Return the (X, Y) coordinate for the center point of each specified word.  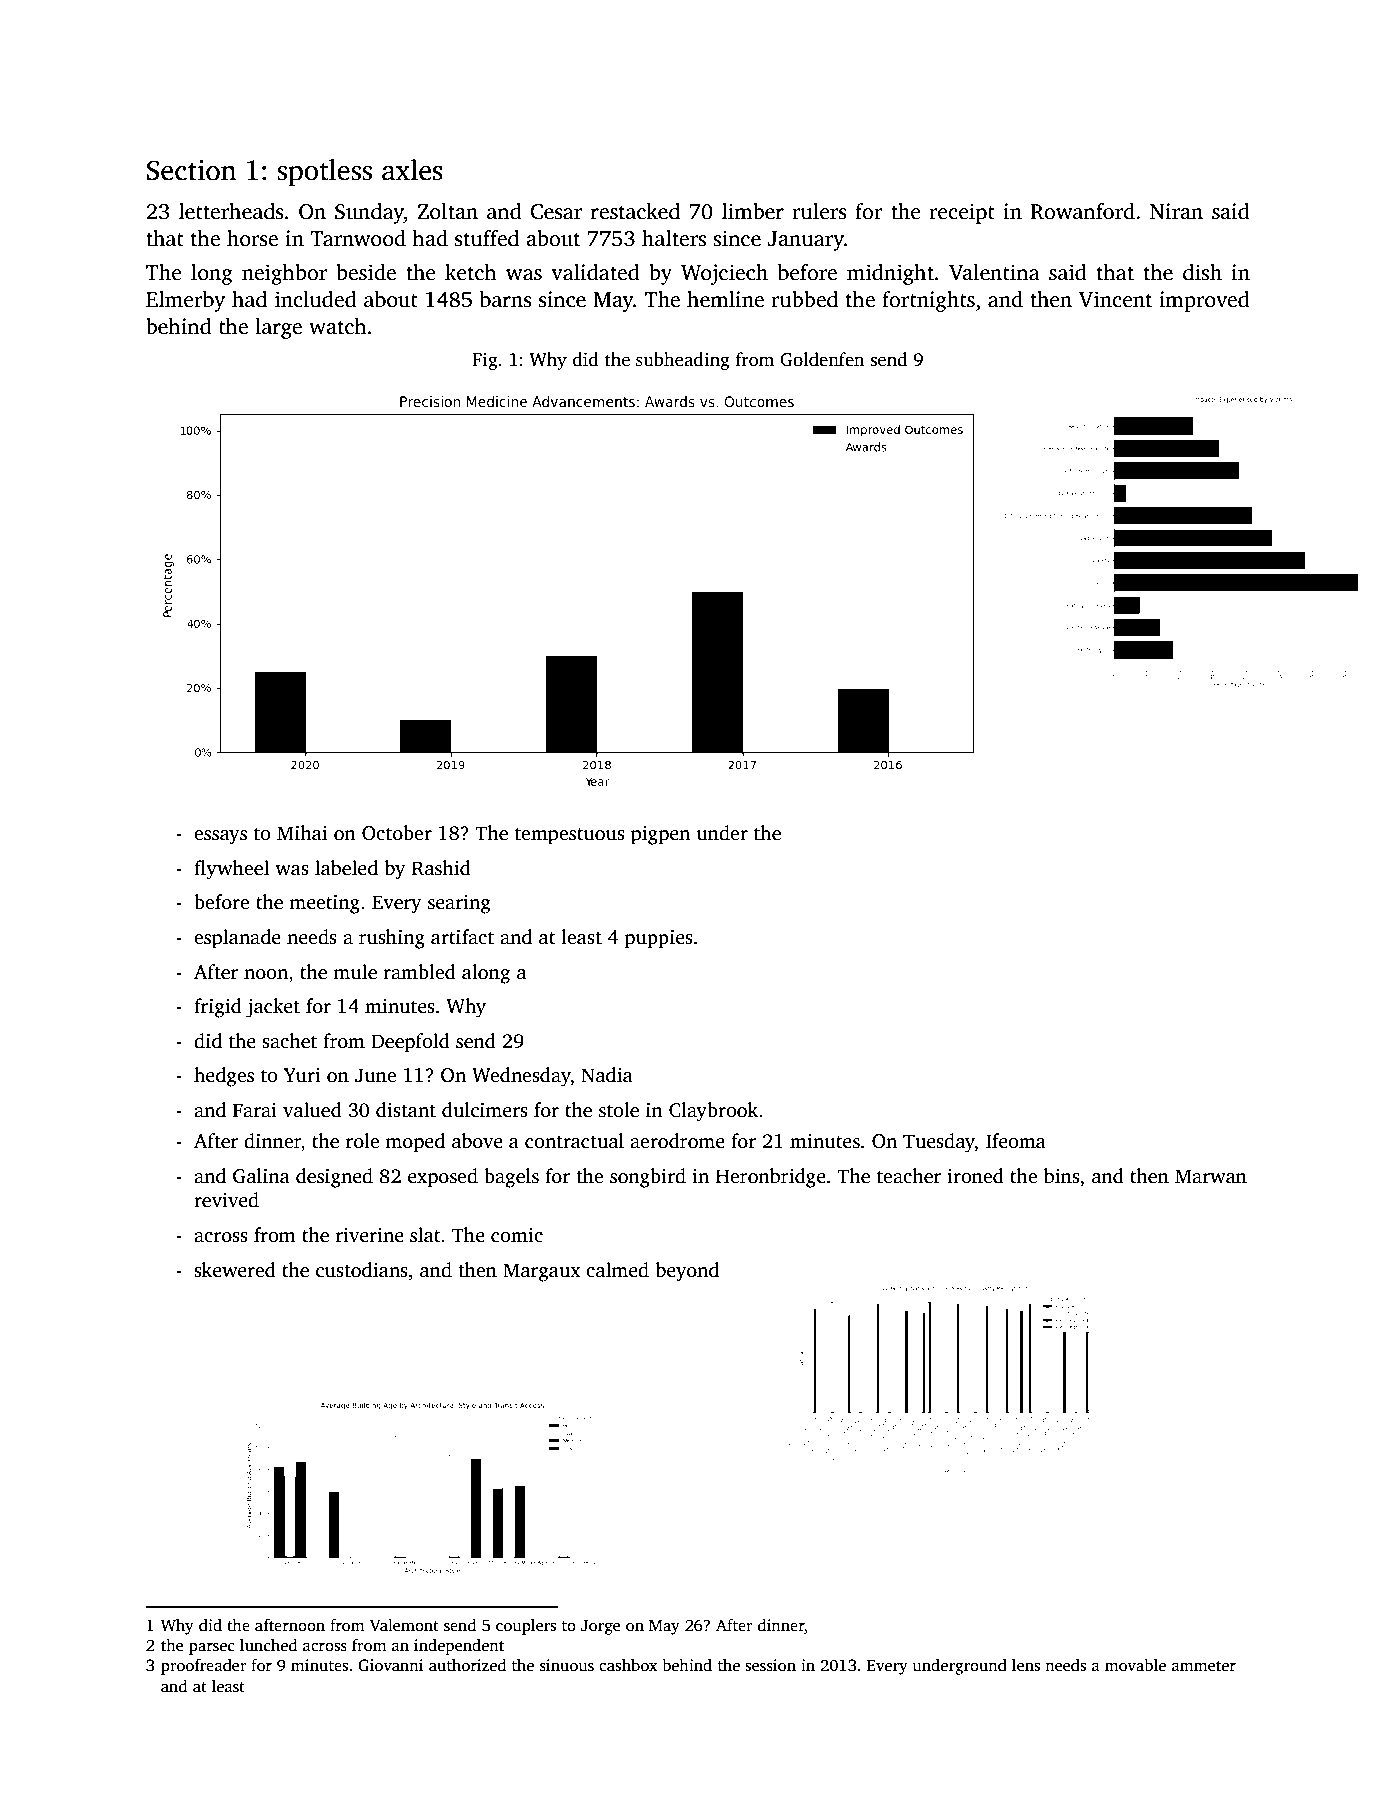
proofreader (204, 1667)
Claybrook (713, 1112)
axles (412, 170)
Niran (1176, 211)
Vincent (1115, 299)
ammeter (1204, 1666)
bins (1062, 1176)
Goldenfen (822, 359)
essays (220, 837)
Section (191, 170)
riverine (369, 1235)
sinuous (567, 1665)
